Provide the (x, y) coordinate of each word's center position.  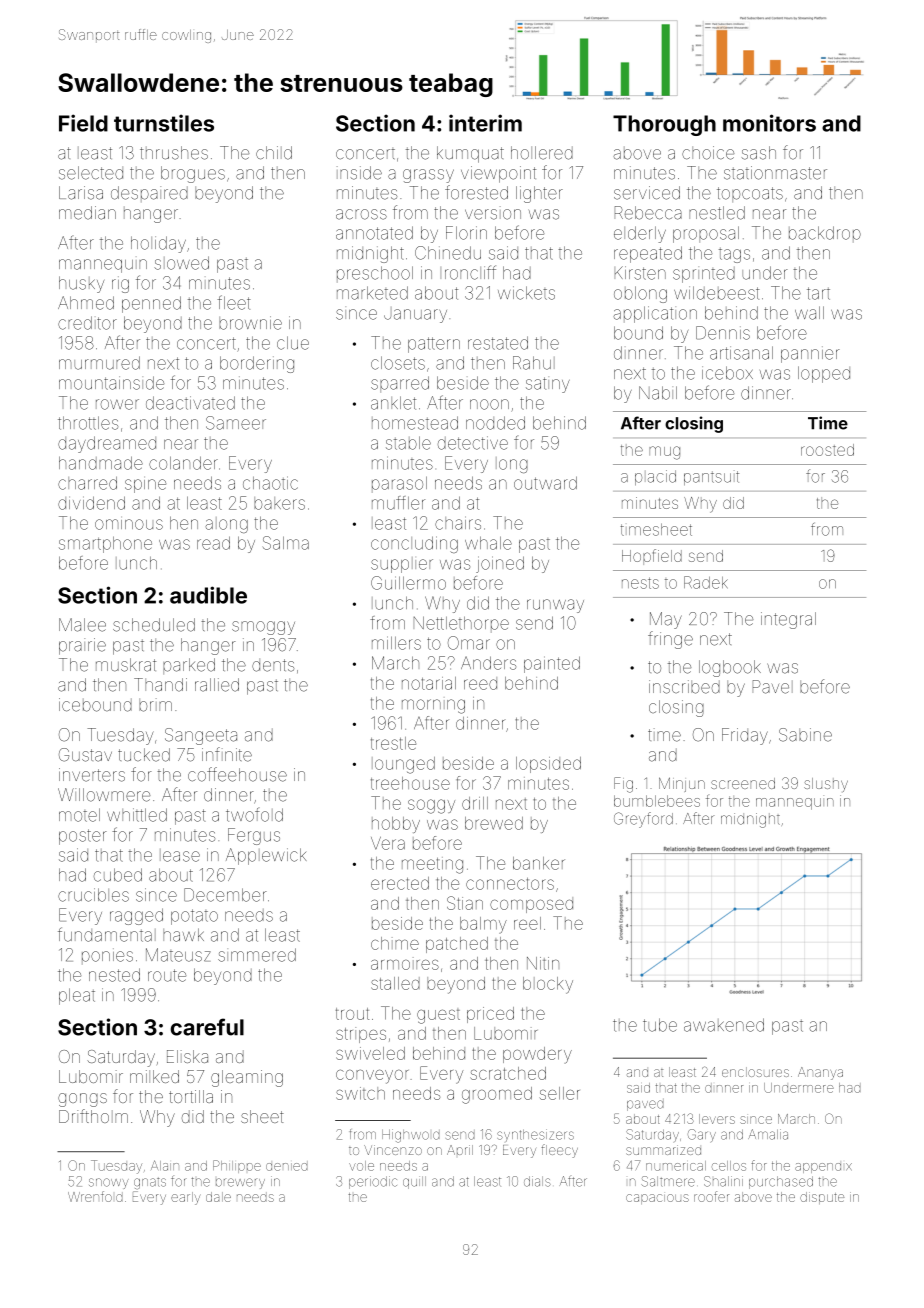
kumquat (470, 154)
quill (414, 1182)
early (185, 1198)
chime (395, 943)
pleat (77, 996)
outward (545, 483)
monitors (769, 123)
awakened (724, 1025)
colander (183, 463)
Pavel (773, 687)
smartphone (105, 544)
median (87, 213)
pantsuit (711, 478)
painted (552, 664)
